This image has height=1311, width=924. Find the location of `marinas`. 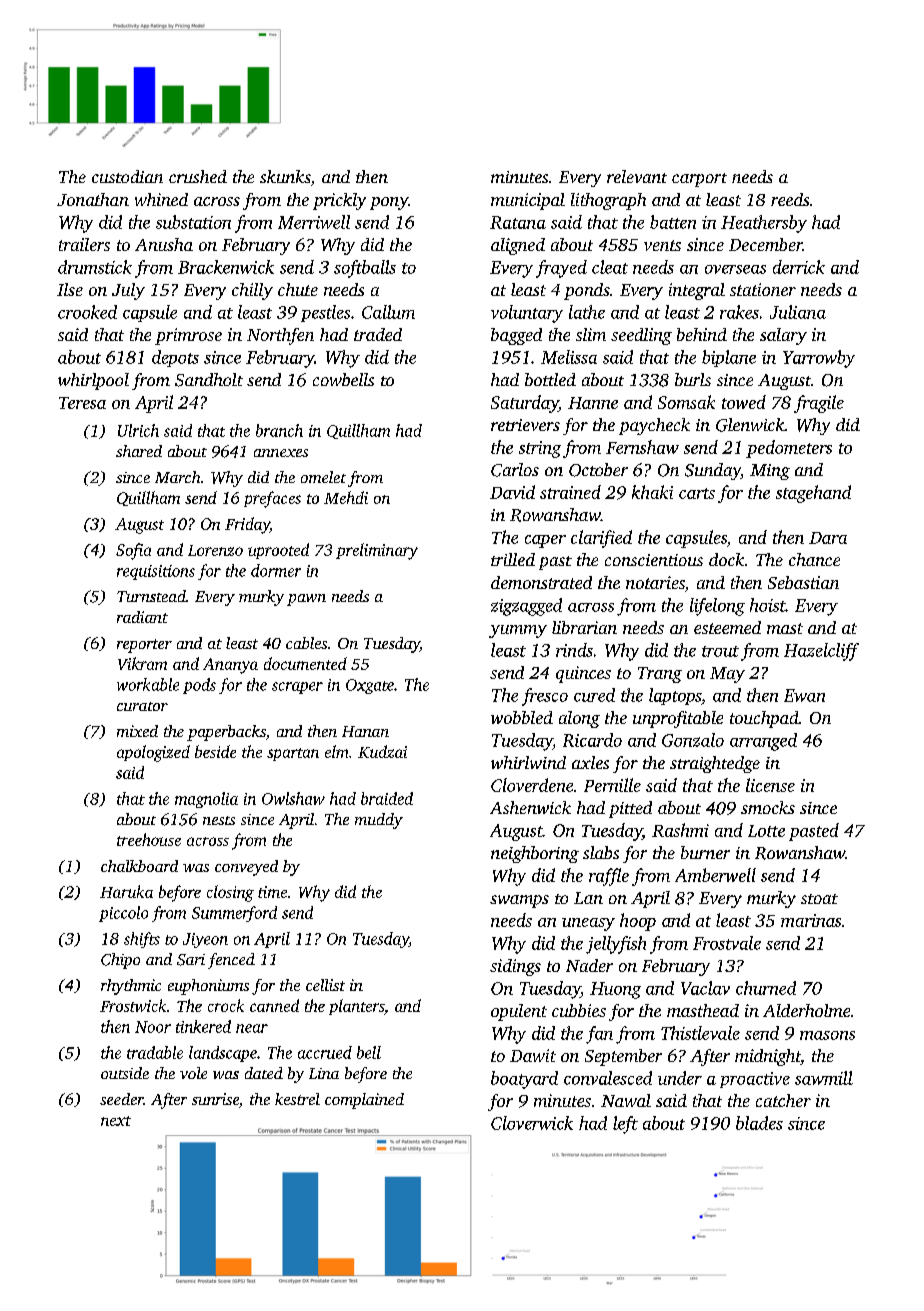

marinas is located at coordinates (811, 920).
